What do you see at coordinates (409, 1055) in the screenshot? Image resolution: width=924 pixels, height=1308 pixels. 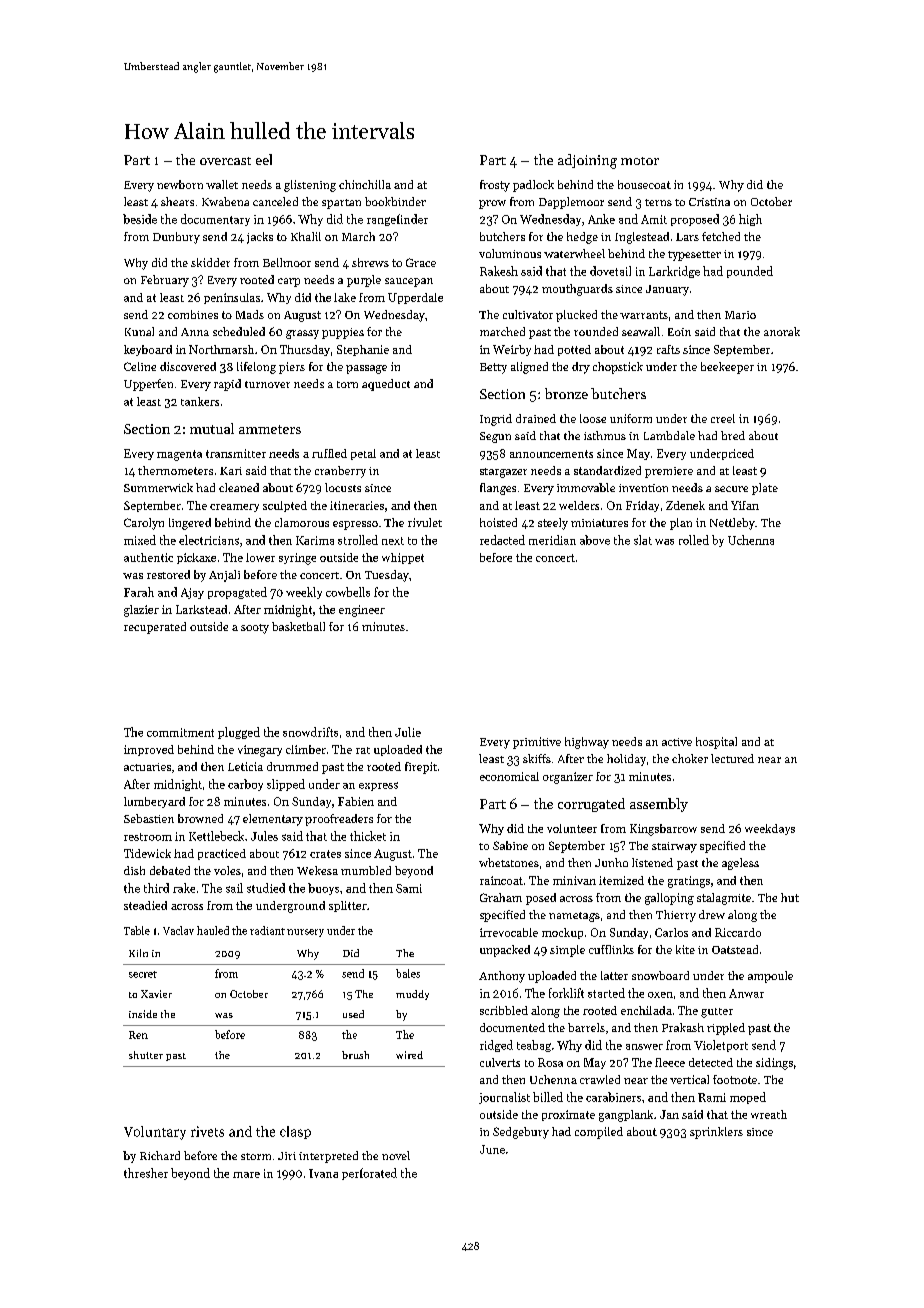 I see `wired` at bounding box center [409, 1055].
